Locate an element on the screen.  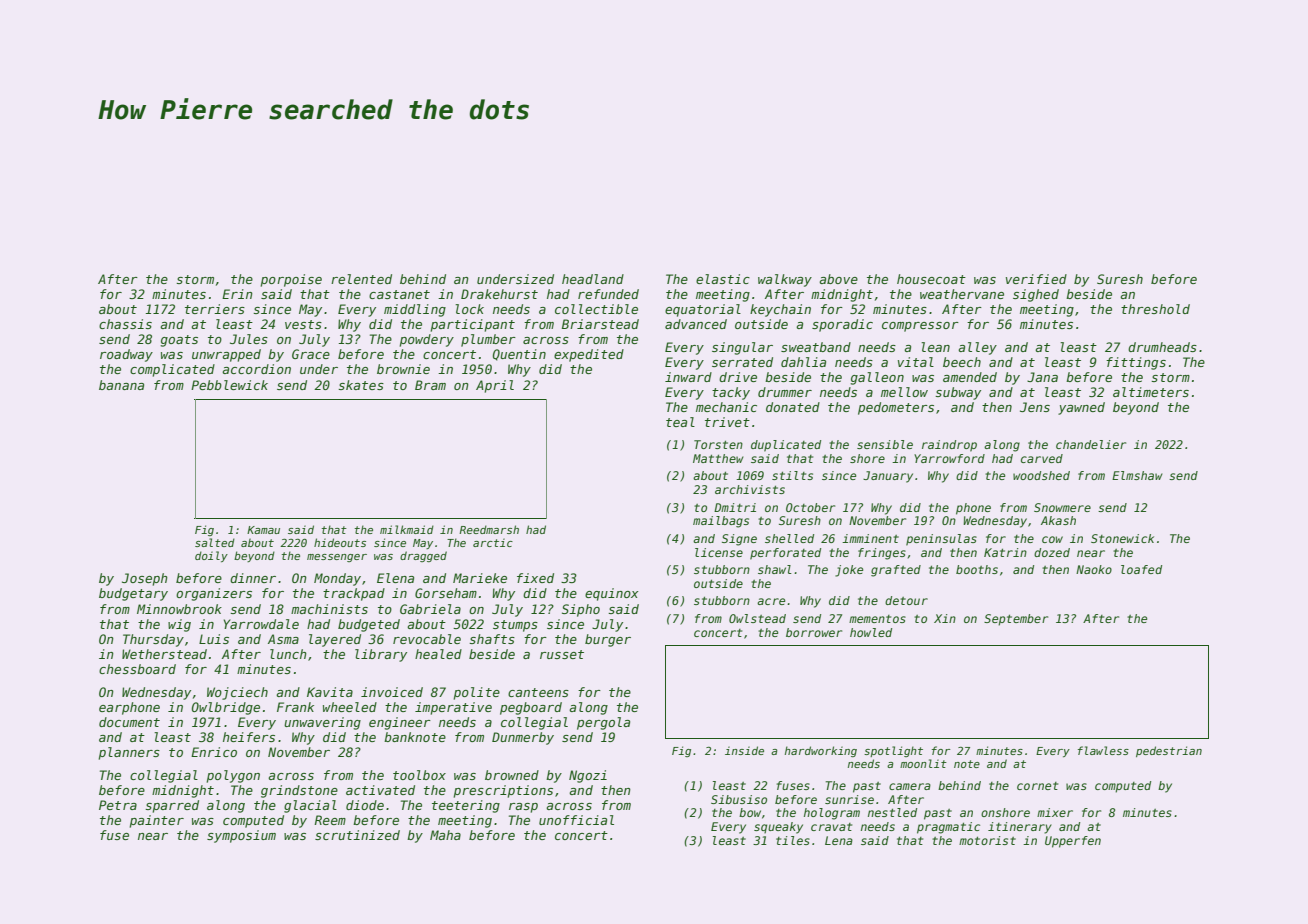
Reedmarsh is located at coordinates (489, 529).
